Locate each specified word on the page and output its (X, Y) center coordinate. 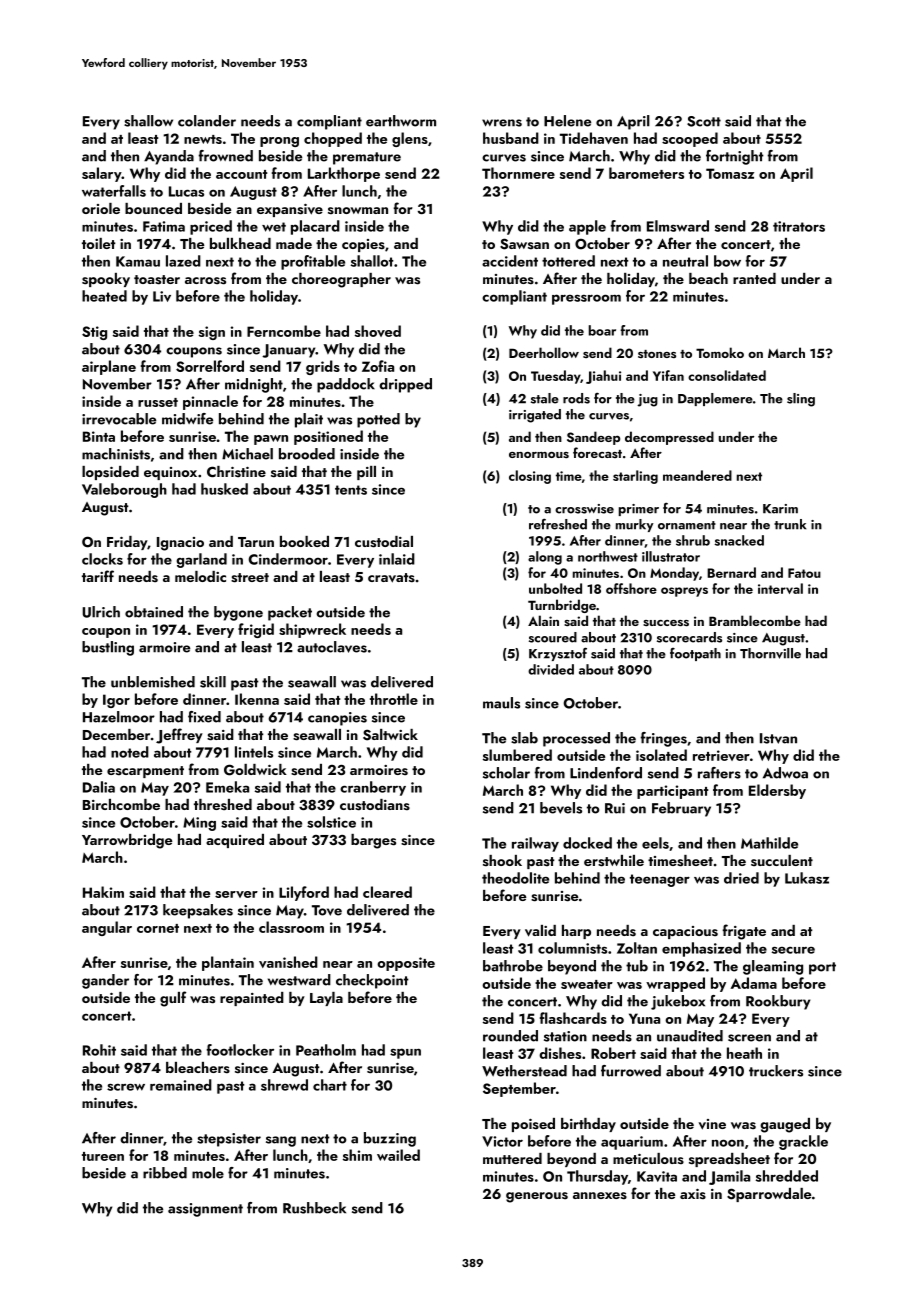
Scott (704, 121)
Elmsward (678, 226)
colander (207, 121)
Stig (94, 333)
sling (801, 400)
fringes (664, 739)
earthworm (401, 121)
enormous (539, 455)
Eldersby (777, 791)
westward (299, 980)
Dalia (99, 787)
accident (510, 261)
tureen (103, 1156)
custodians (375, 805)
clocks (102, 559)
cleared (387, 892)
